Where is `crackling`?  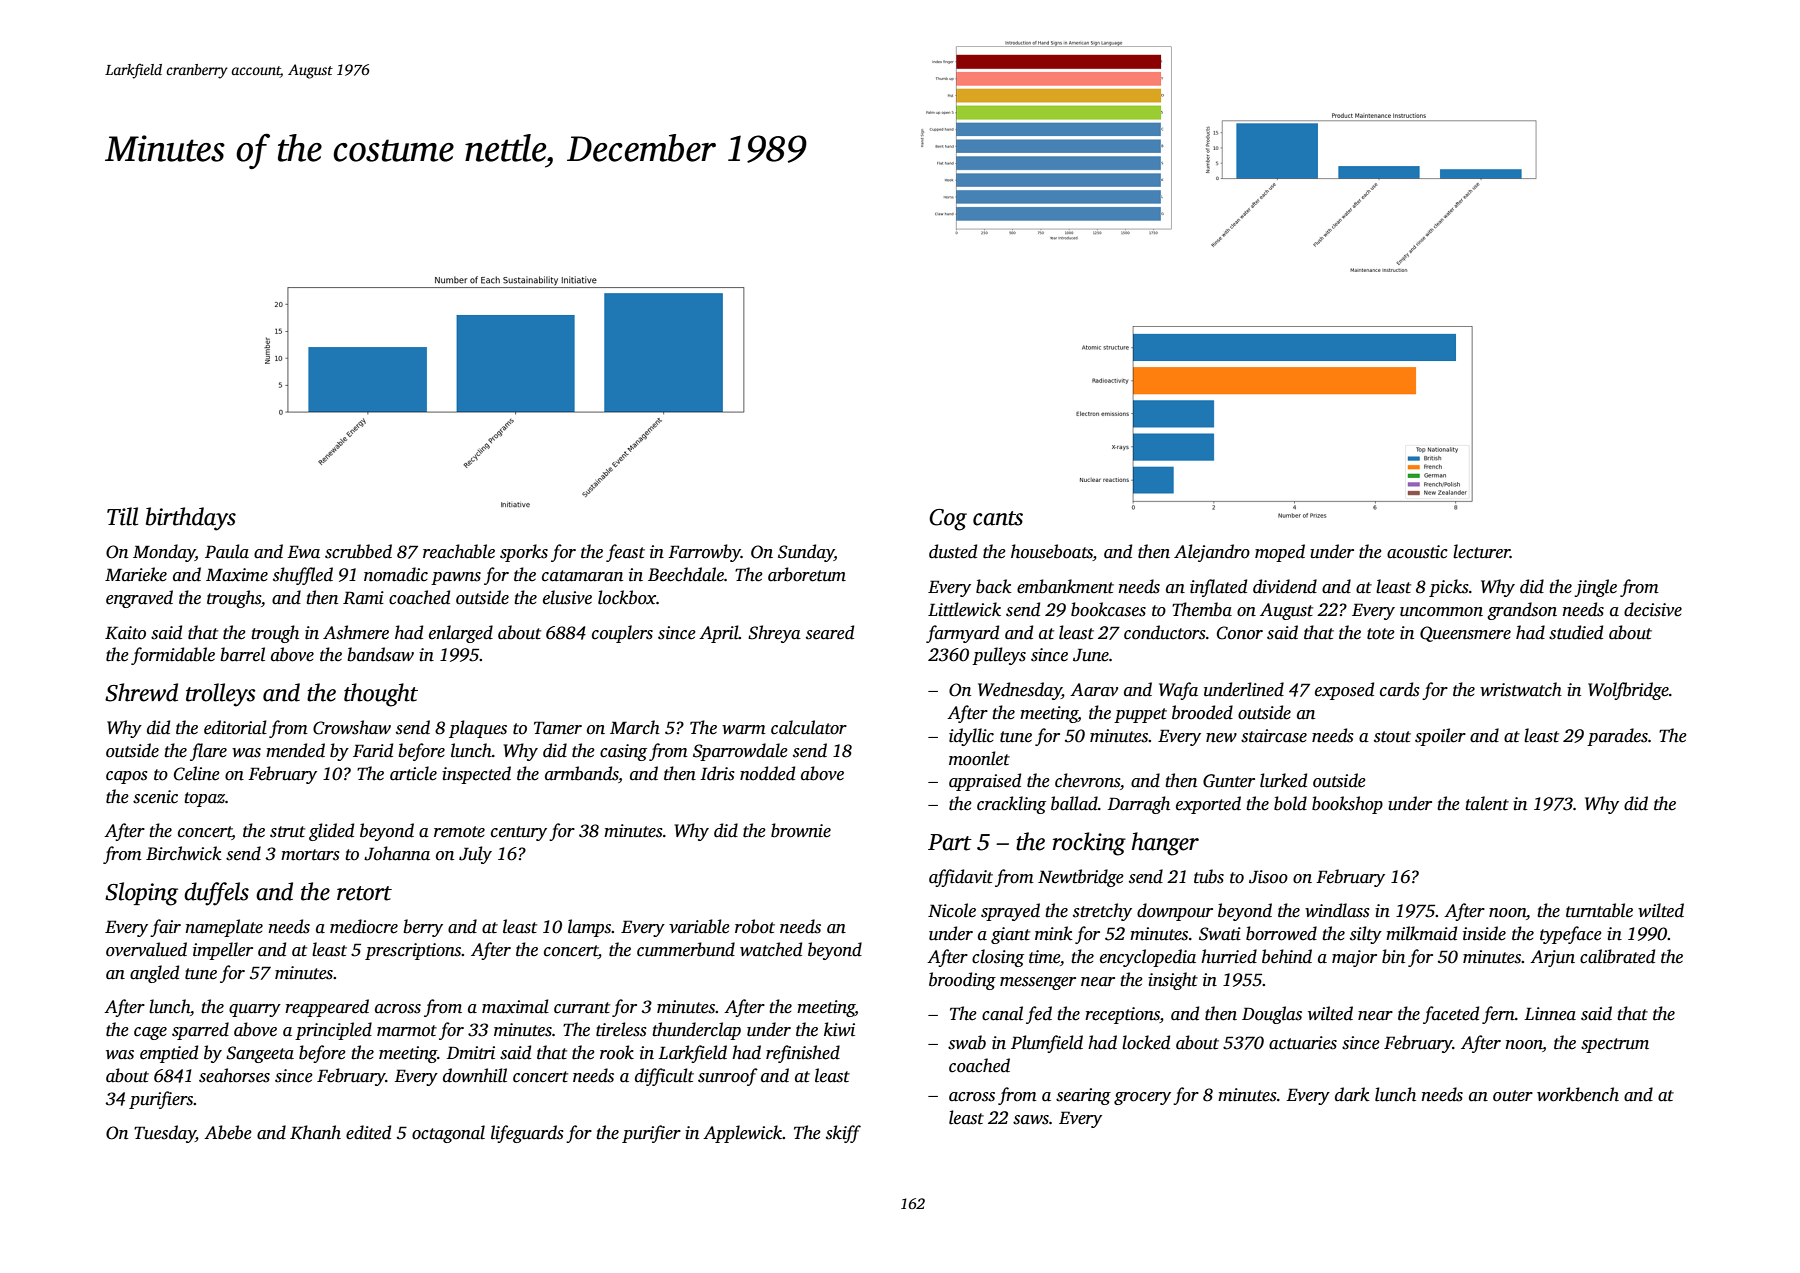
crackling is located at coordinates (1011, 805).
